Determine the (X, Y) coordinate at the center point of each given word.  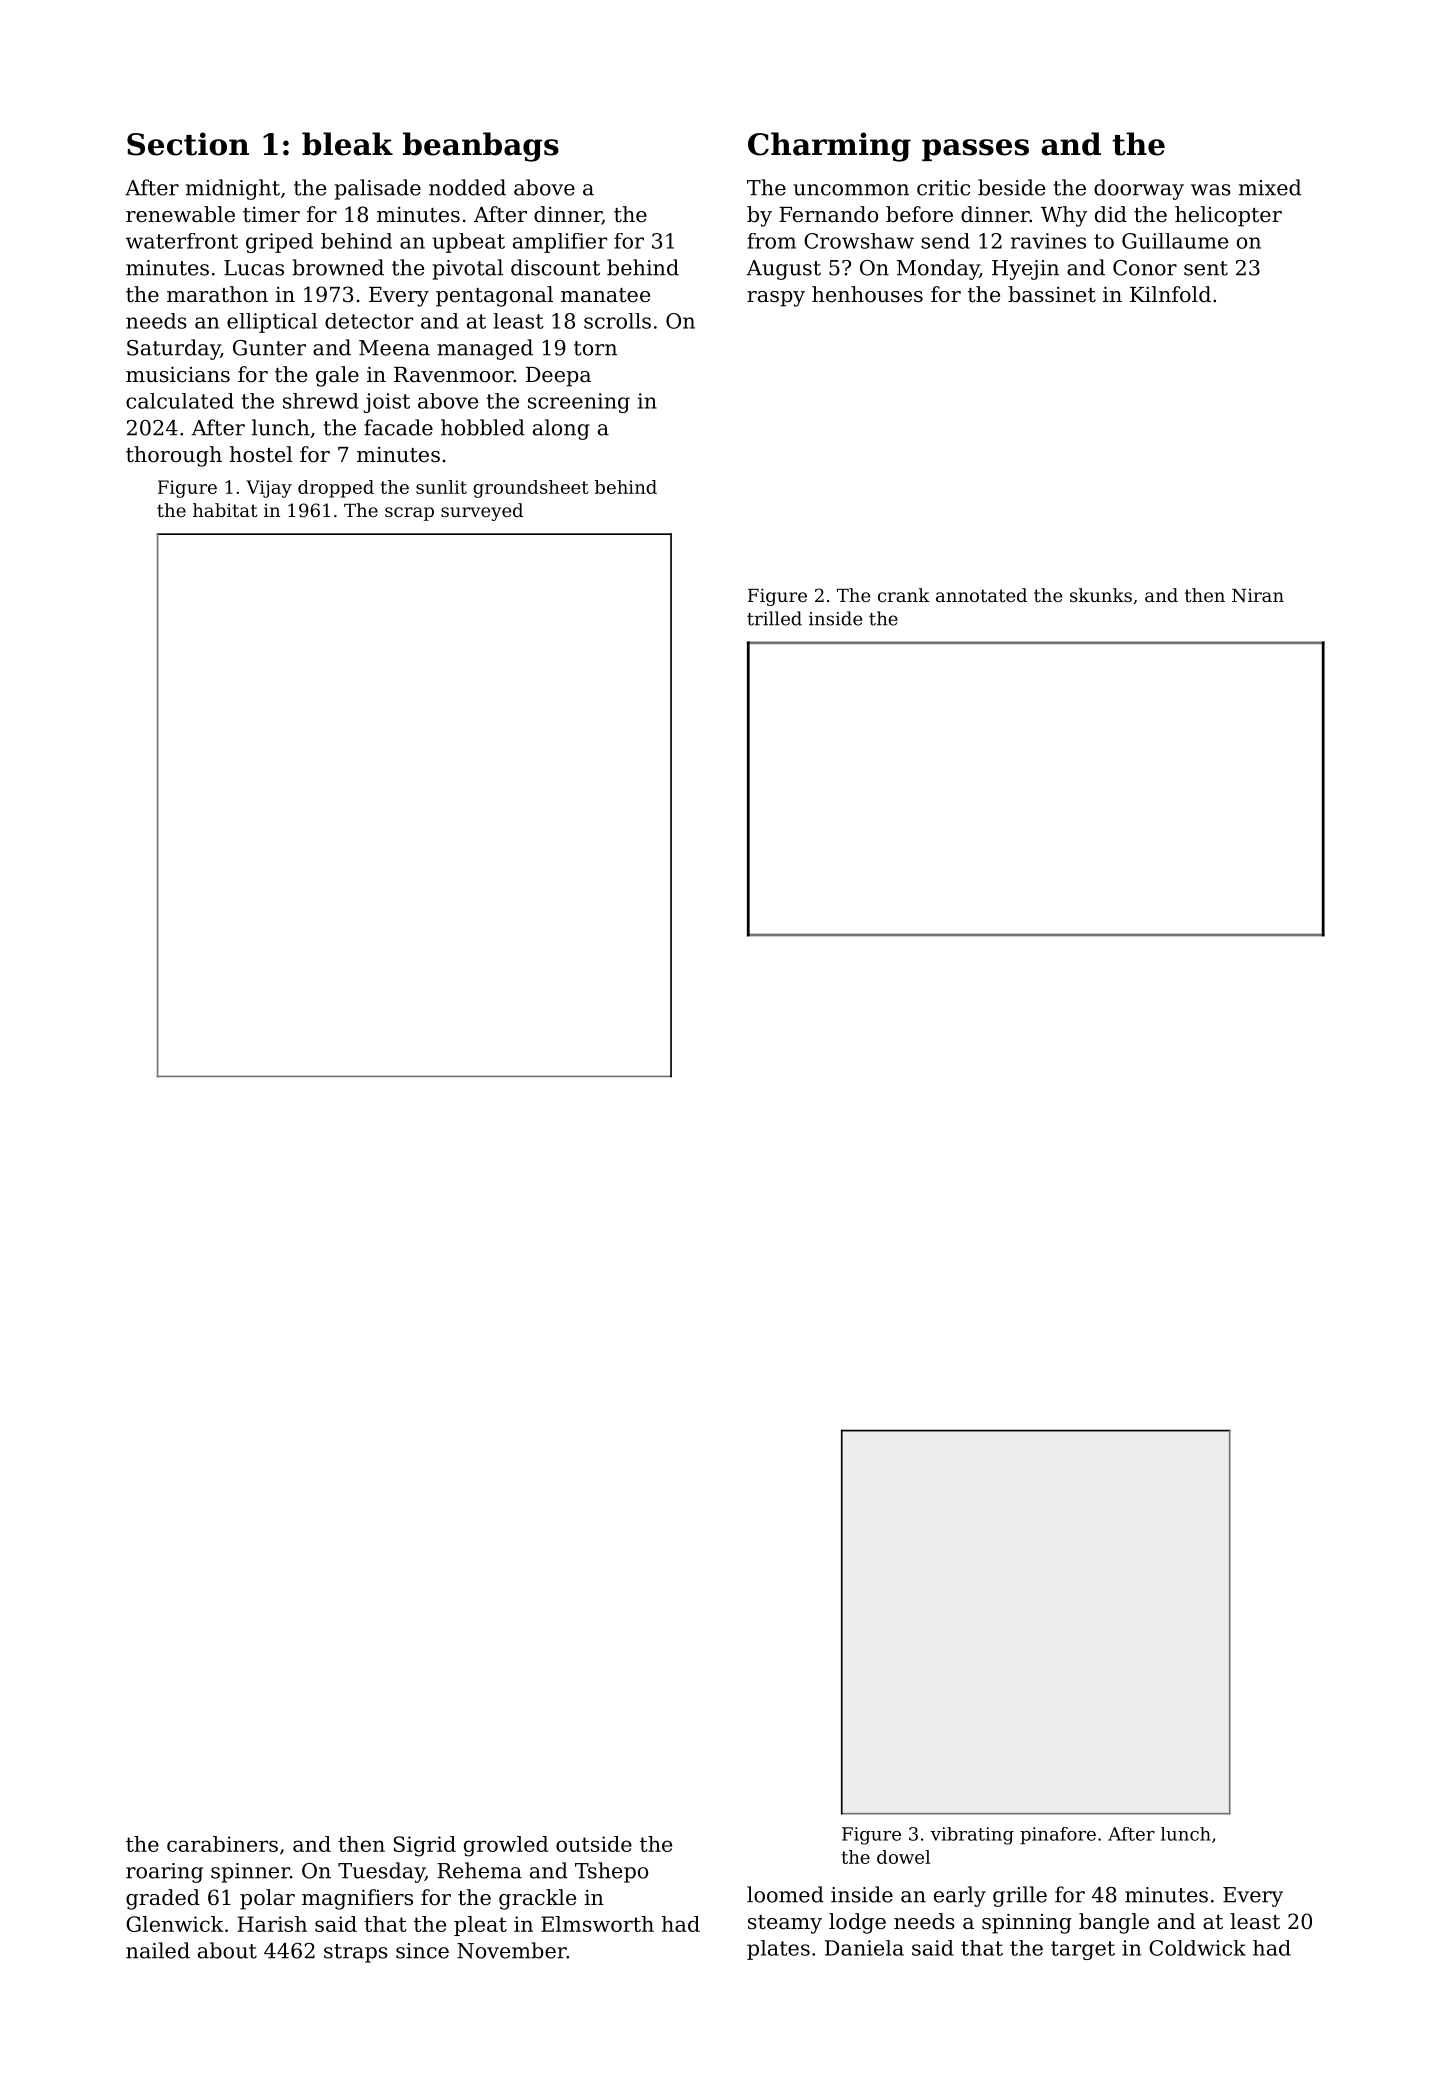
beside (1011, 187)
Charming (829, 147)
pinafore (1058, 1836)
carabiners (222, 1844)
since (422, 1951)
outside (594, 1844)
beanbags (481, 147)
